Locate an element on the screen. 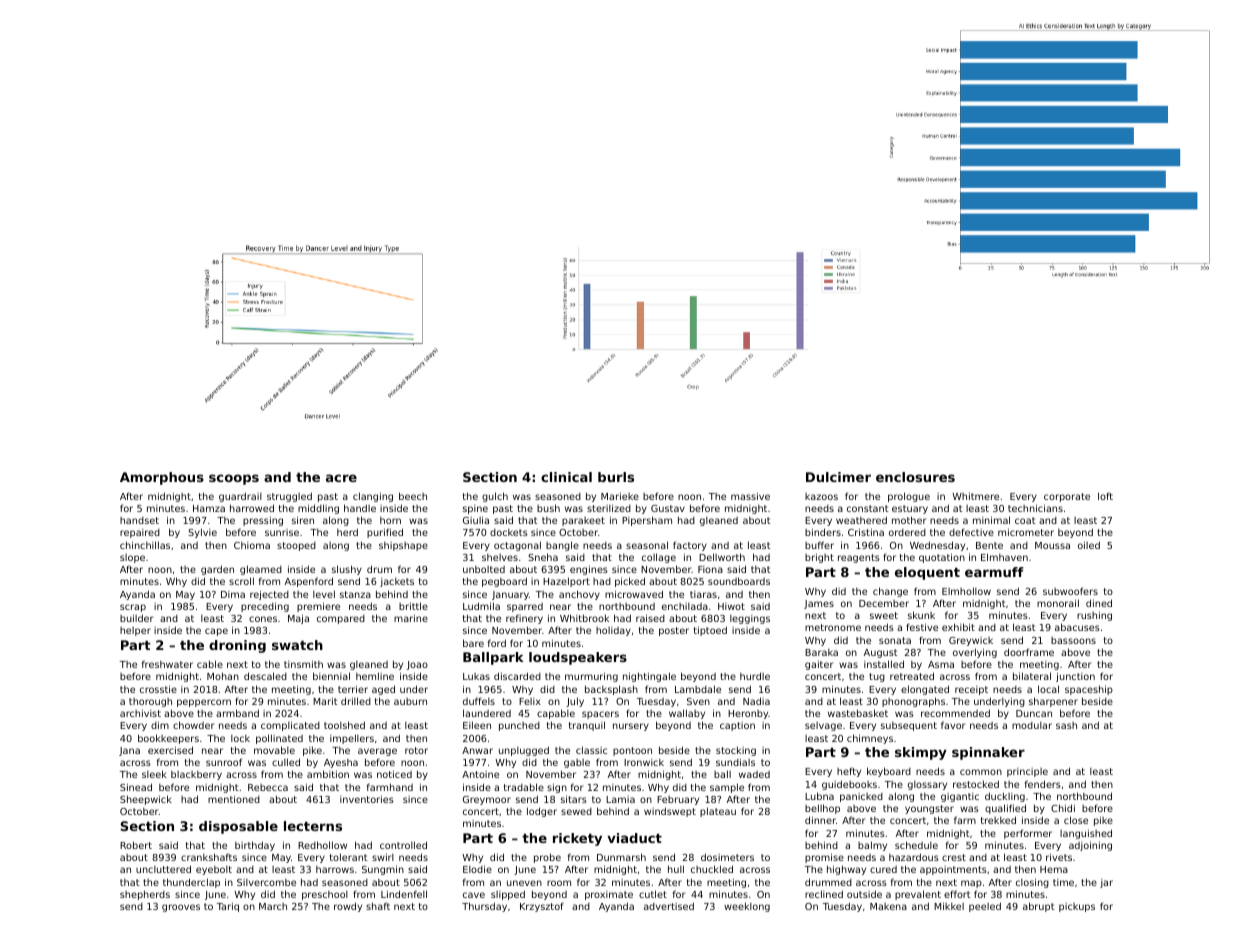 This screenshot has height=952, width=1233. schedule is located at coordinates (916, 845).
